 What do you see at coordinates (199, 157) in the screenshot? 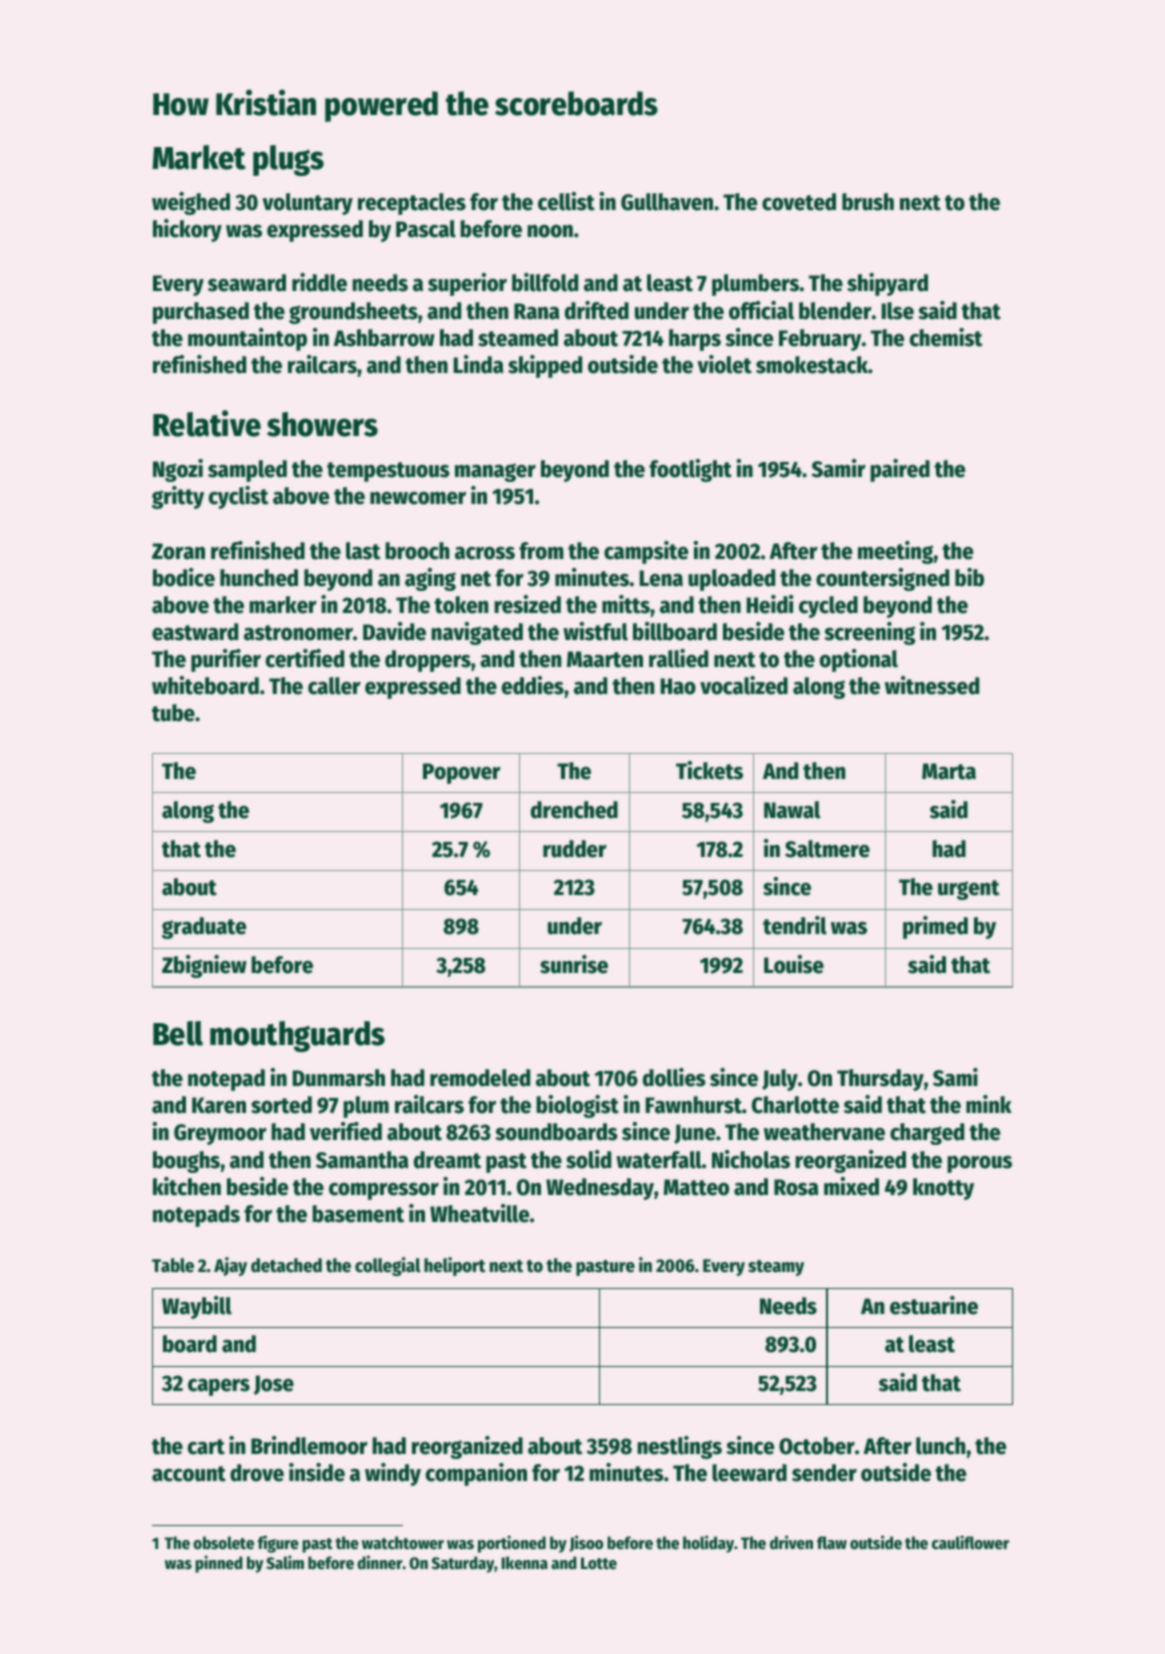
I see `Market` at bounding box center [199, 157].
